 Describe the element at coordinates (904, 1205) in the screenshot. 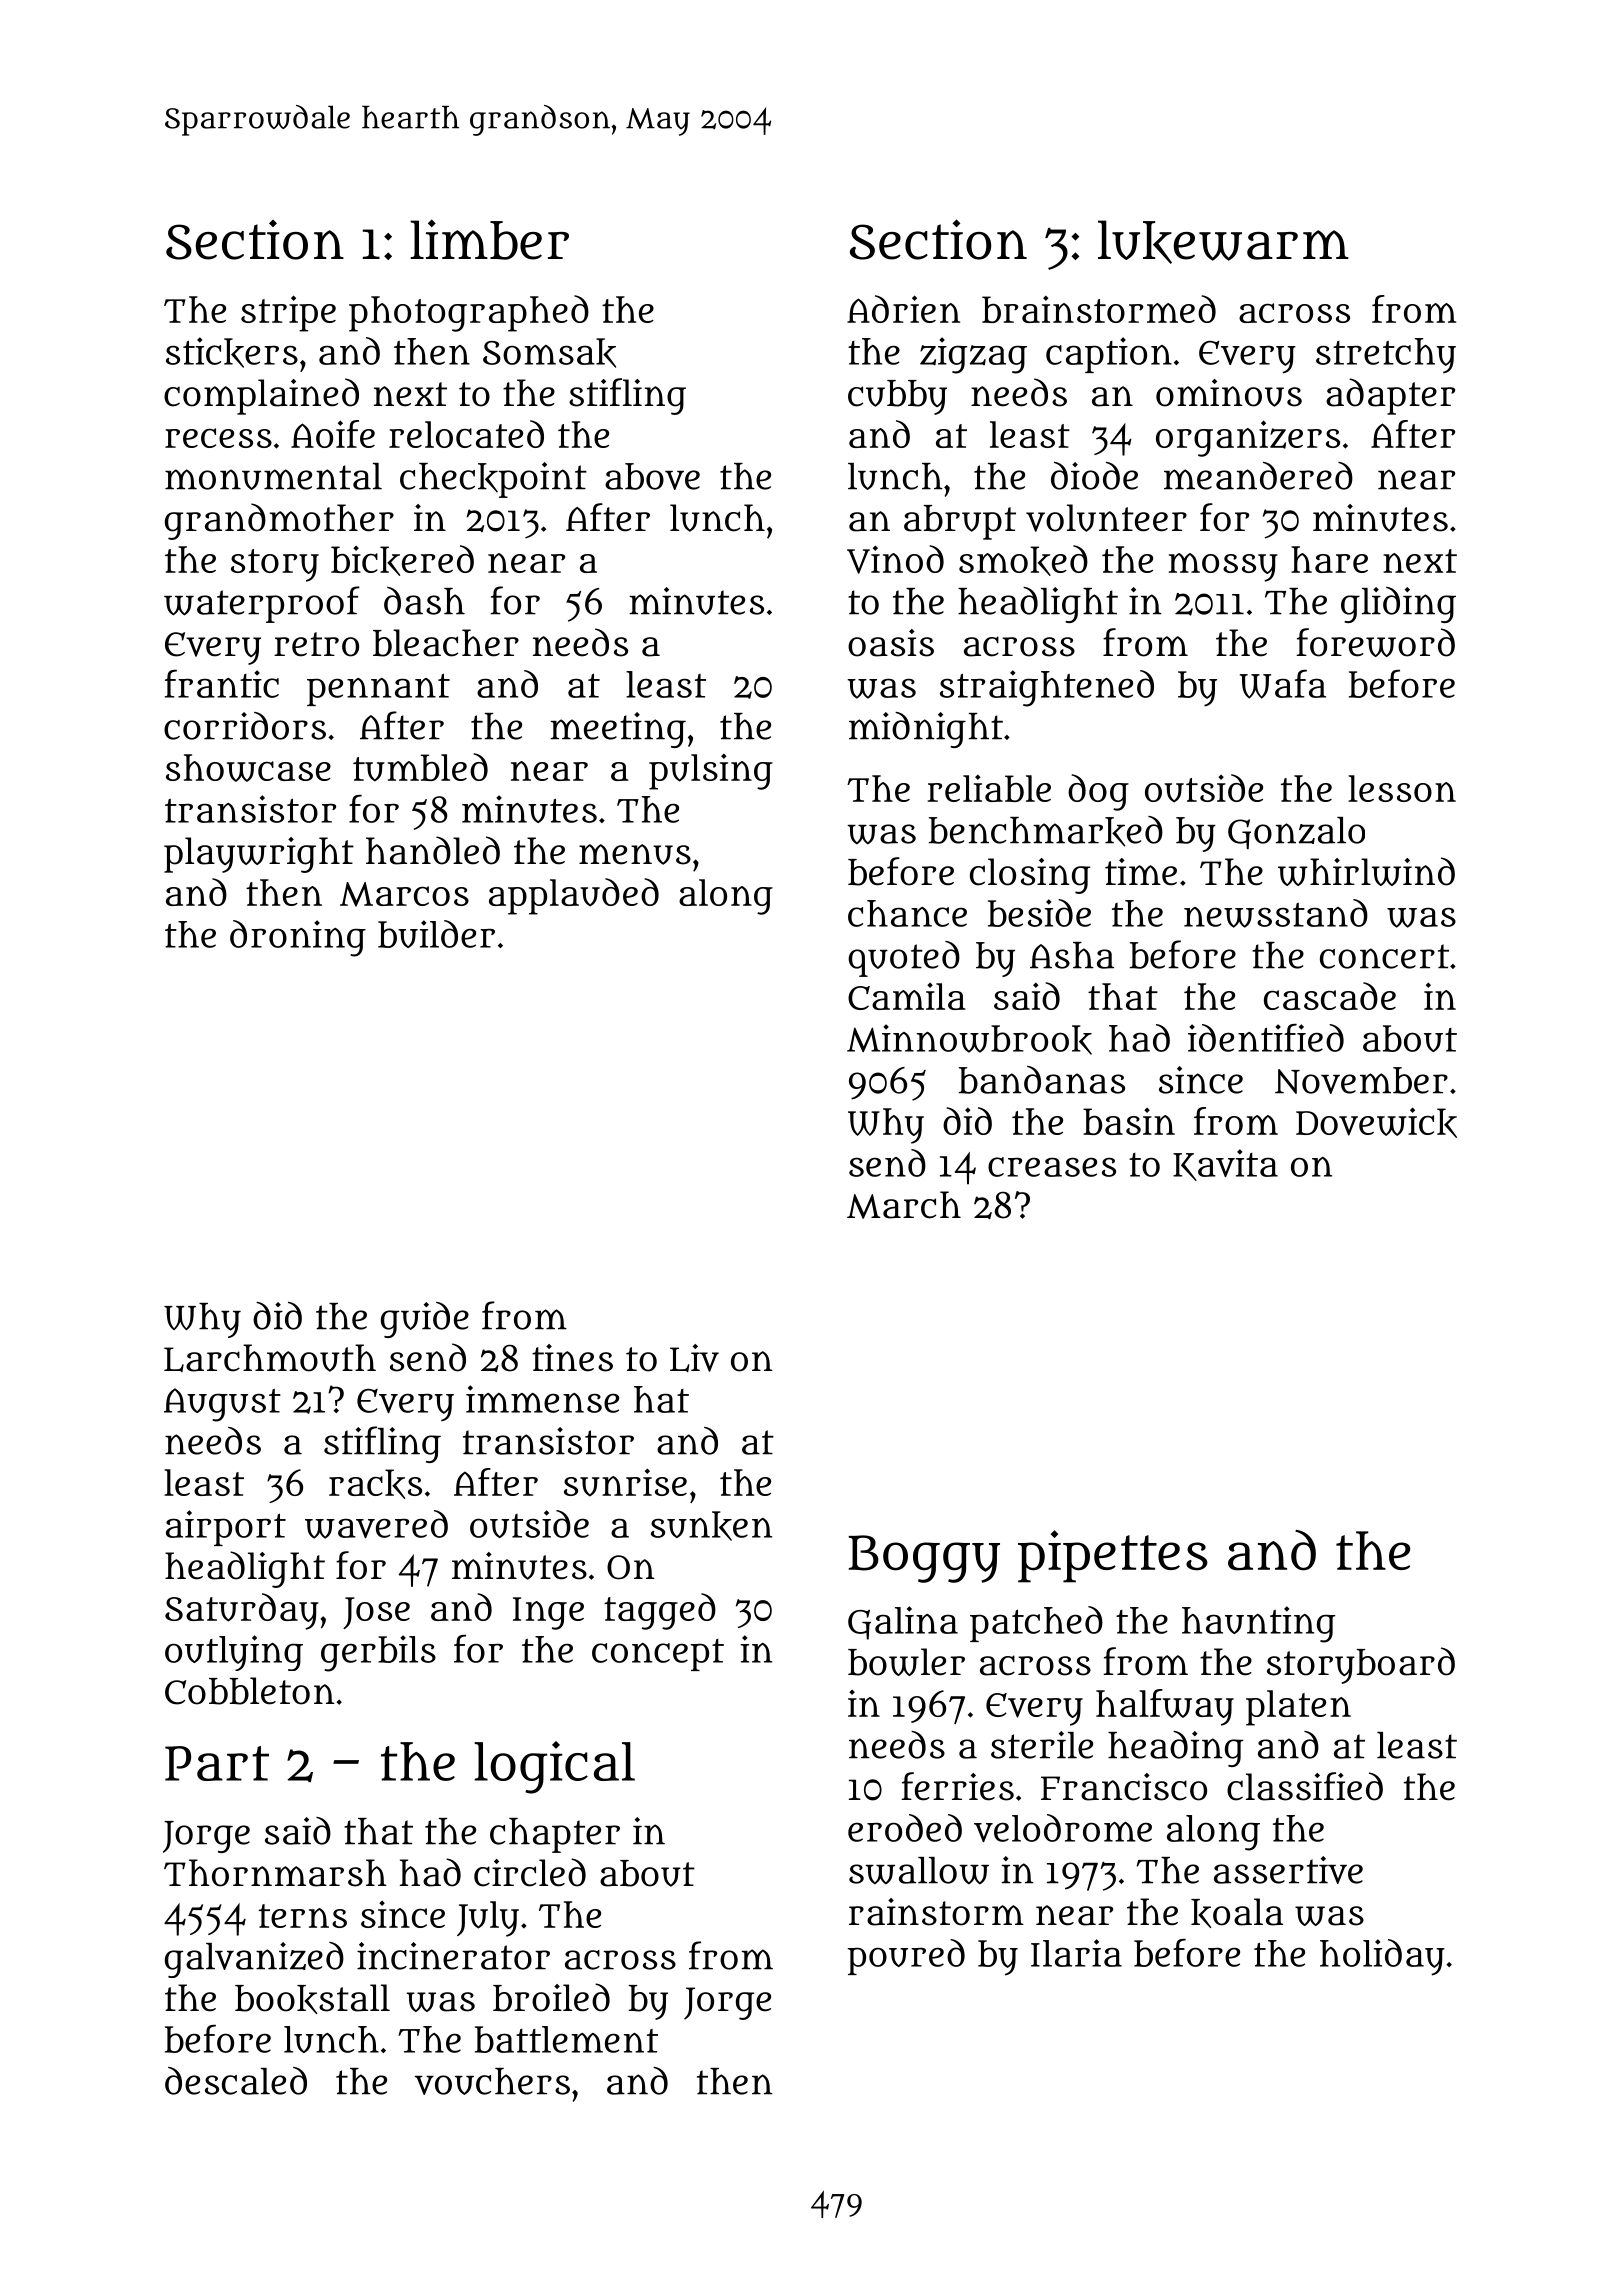

I see `March` at that location.
